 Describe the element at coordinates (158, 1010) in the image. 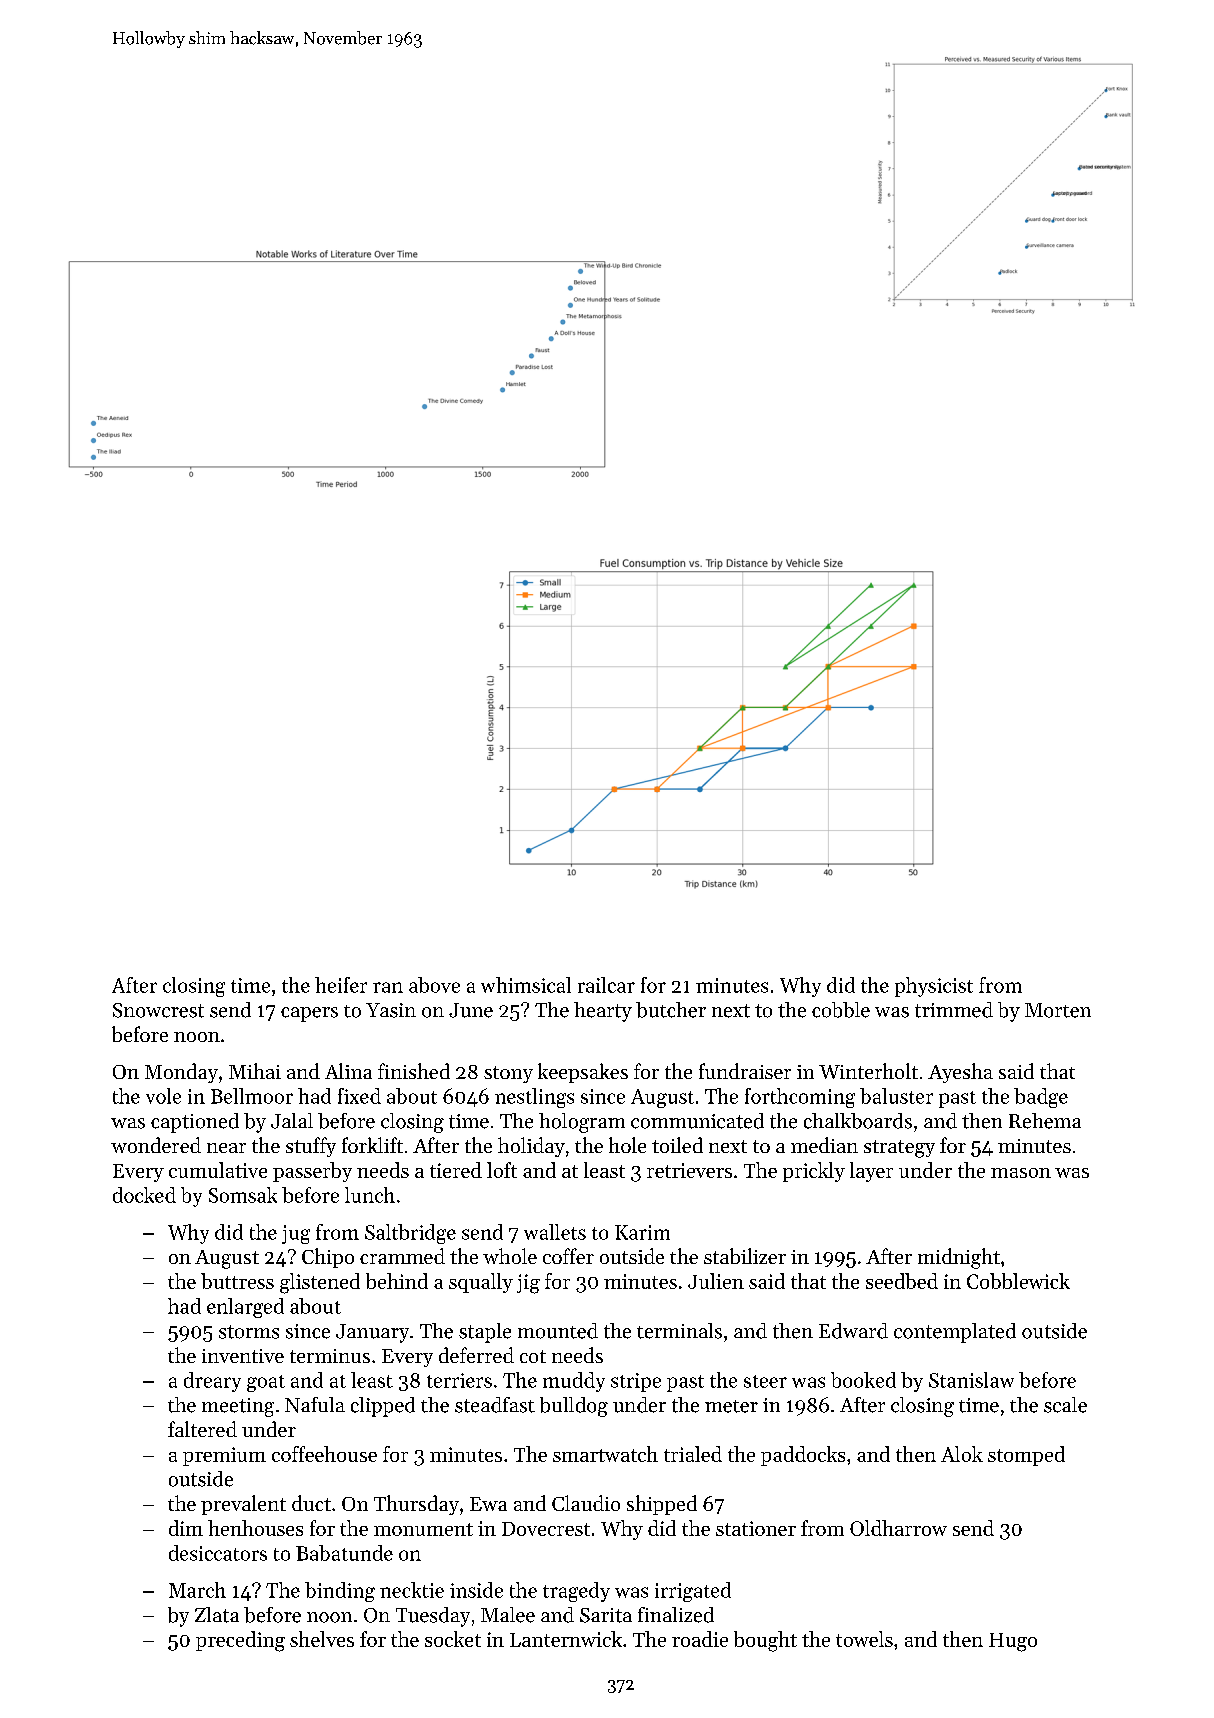

I see `Snowcrest` at that location.
